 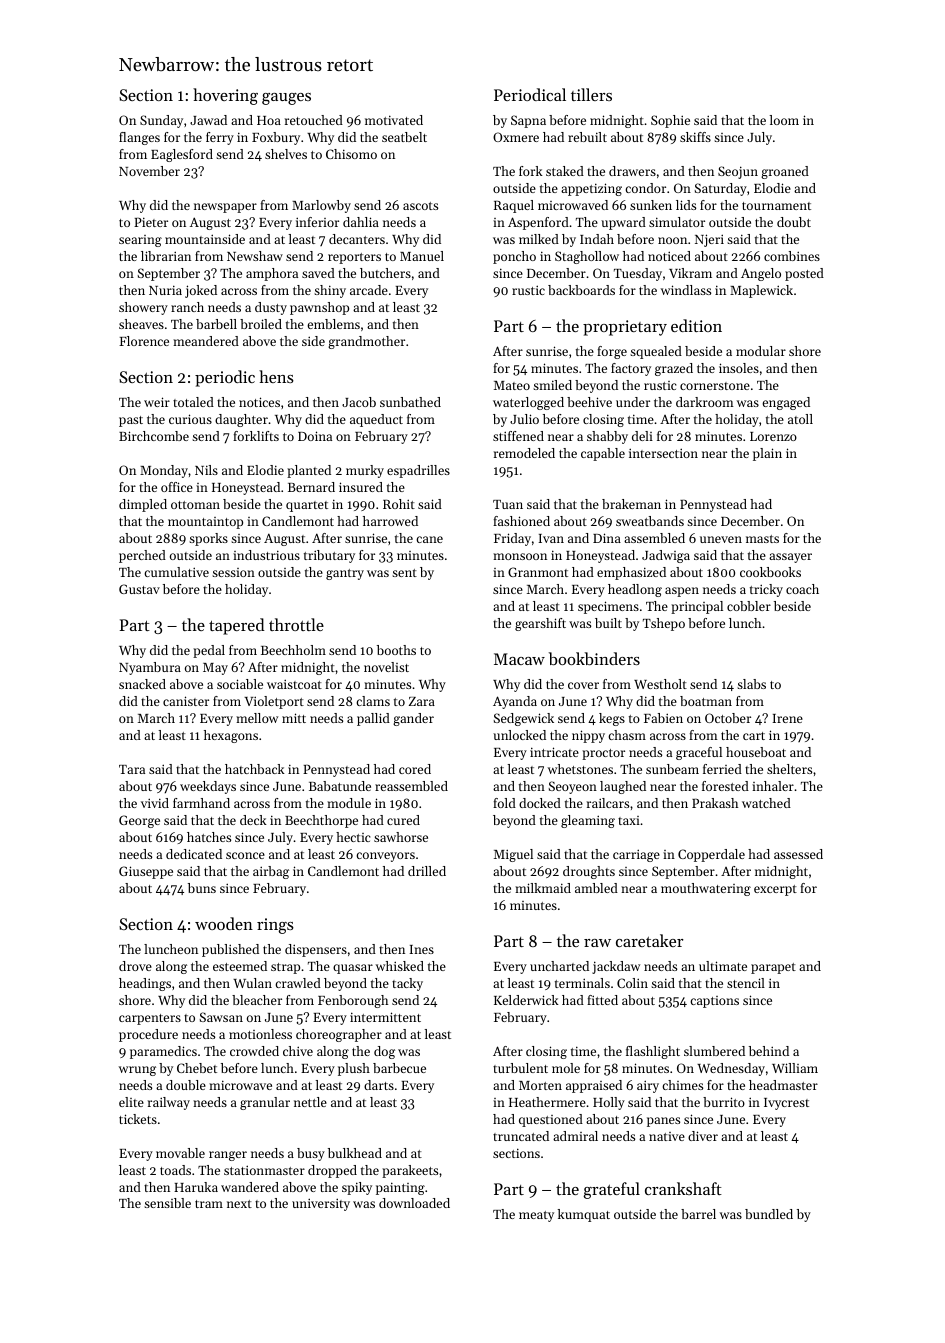 I want to click on Beechthorpe, so click(x=321, y=821).
